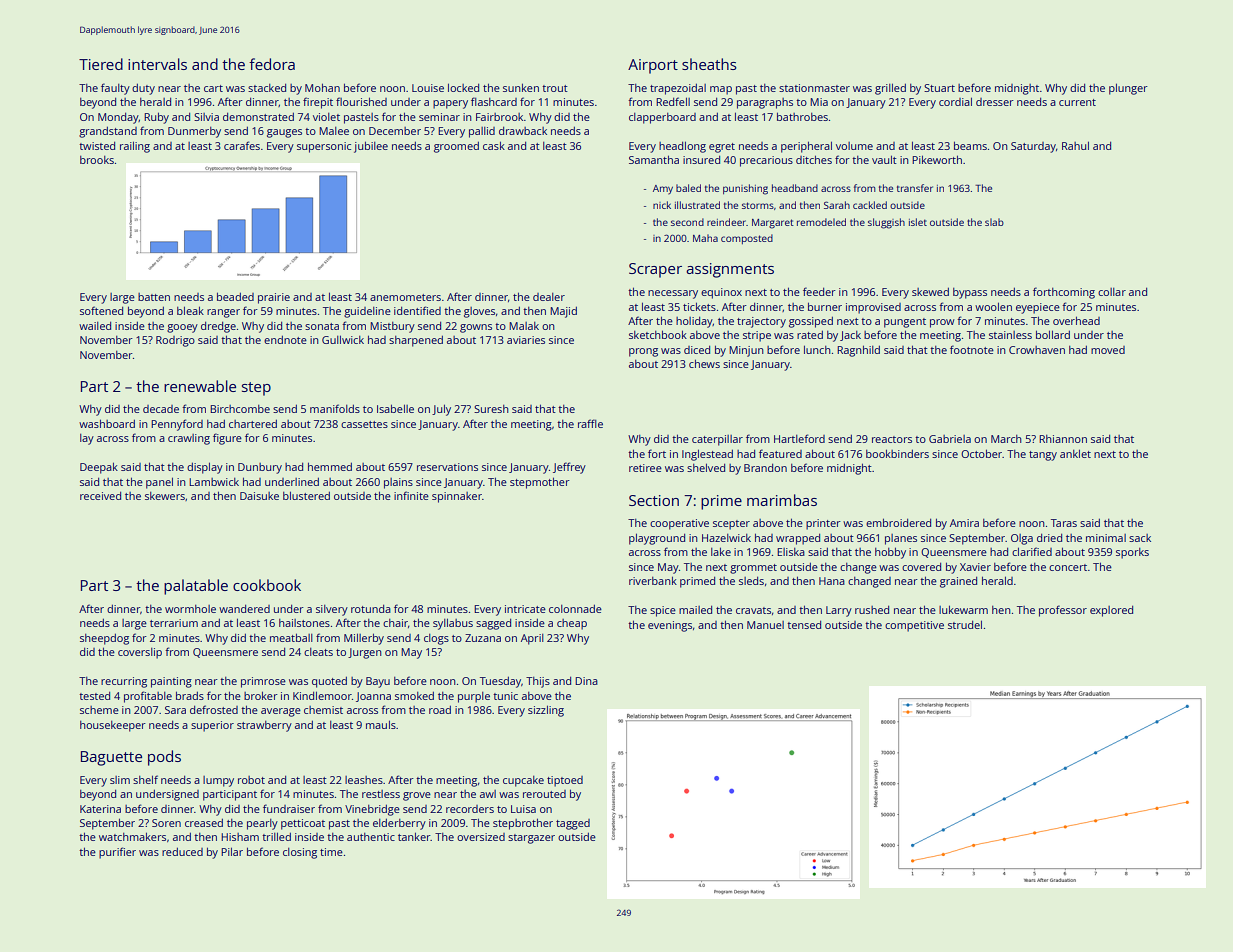 Image resolution: width=1233 pixels, height=952 pixels. I want to click on crawling, so click(189, 439).
